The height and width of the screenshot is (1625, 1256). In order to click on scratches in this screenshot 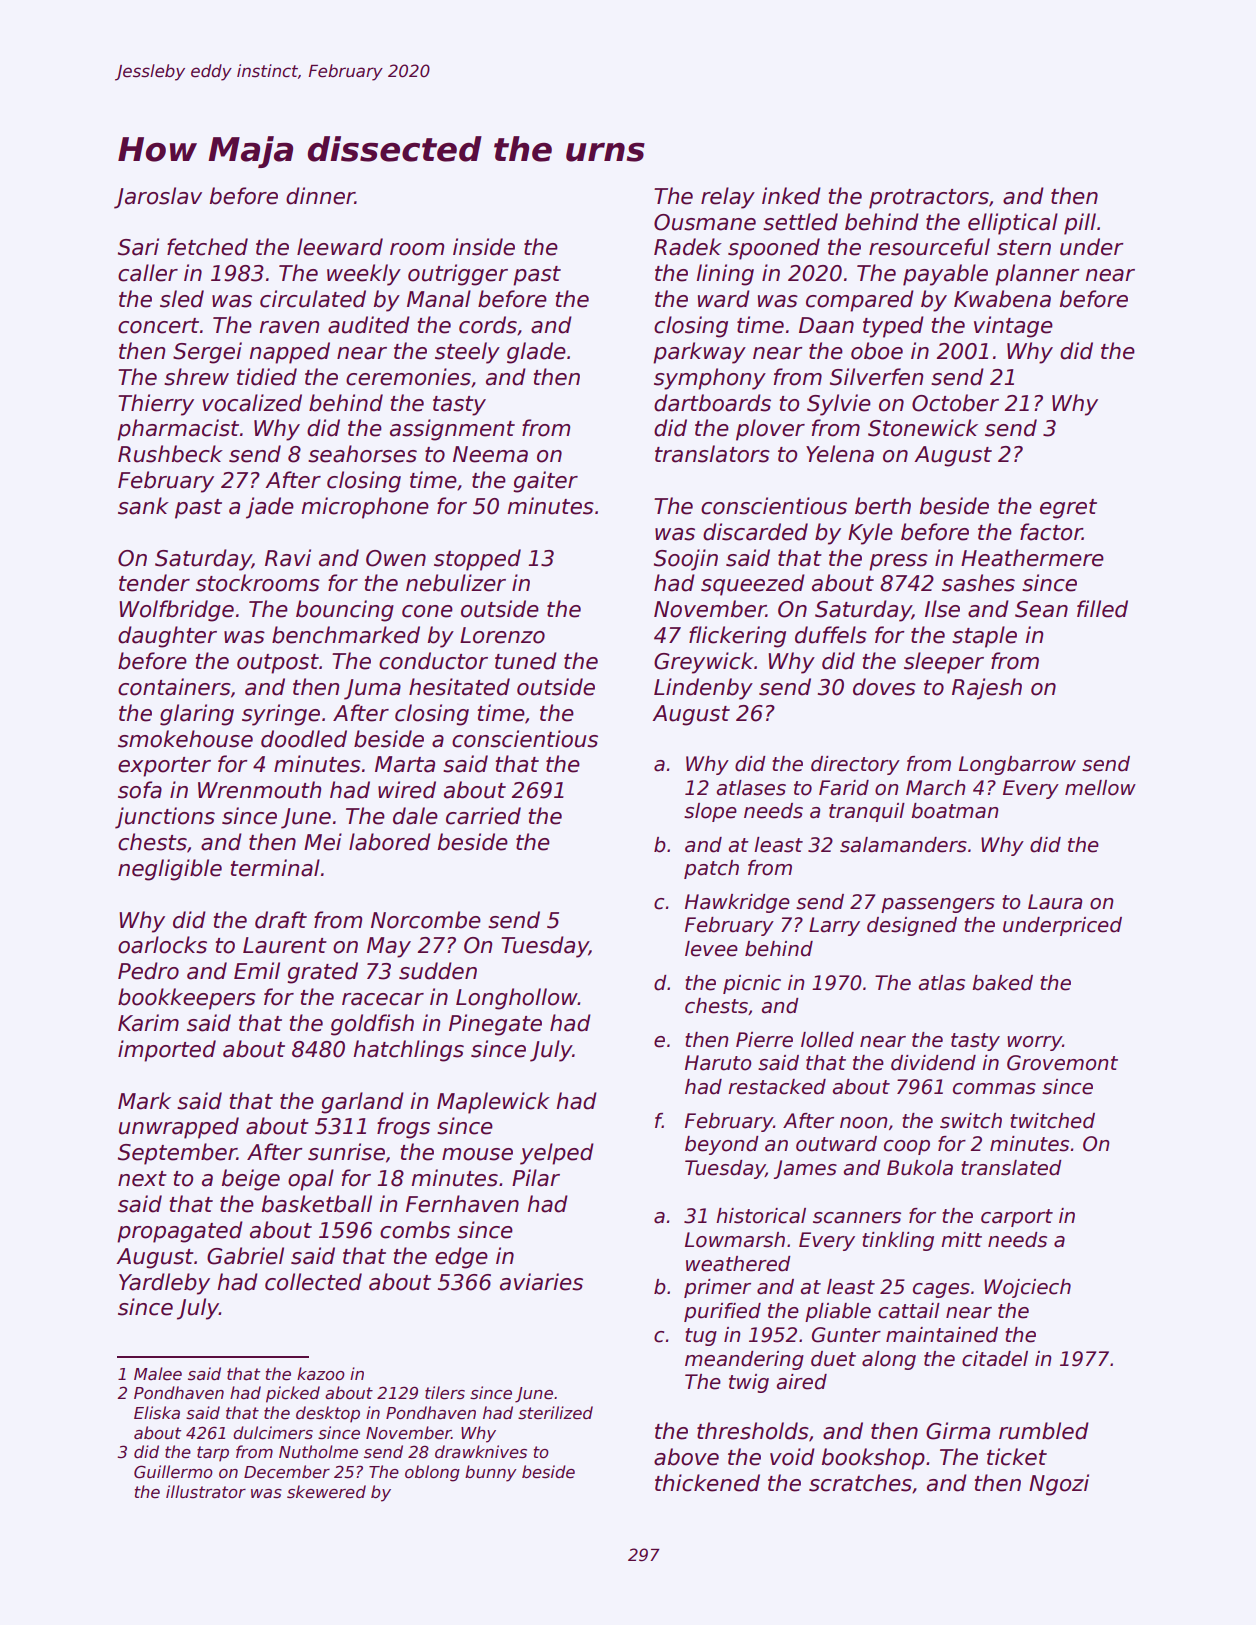, I will do `click(860, 1483)`.
